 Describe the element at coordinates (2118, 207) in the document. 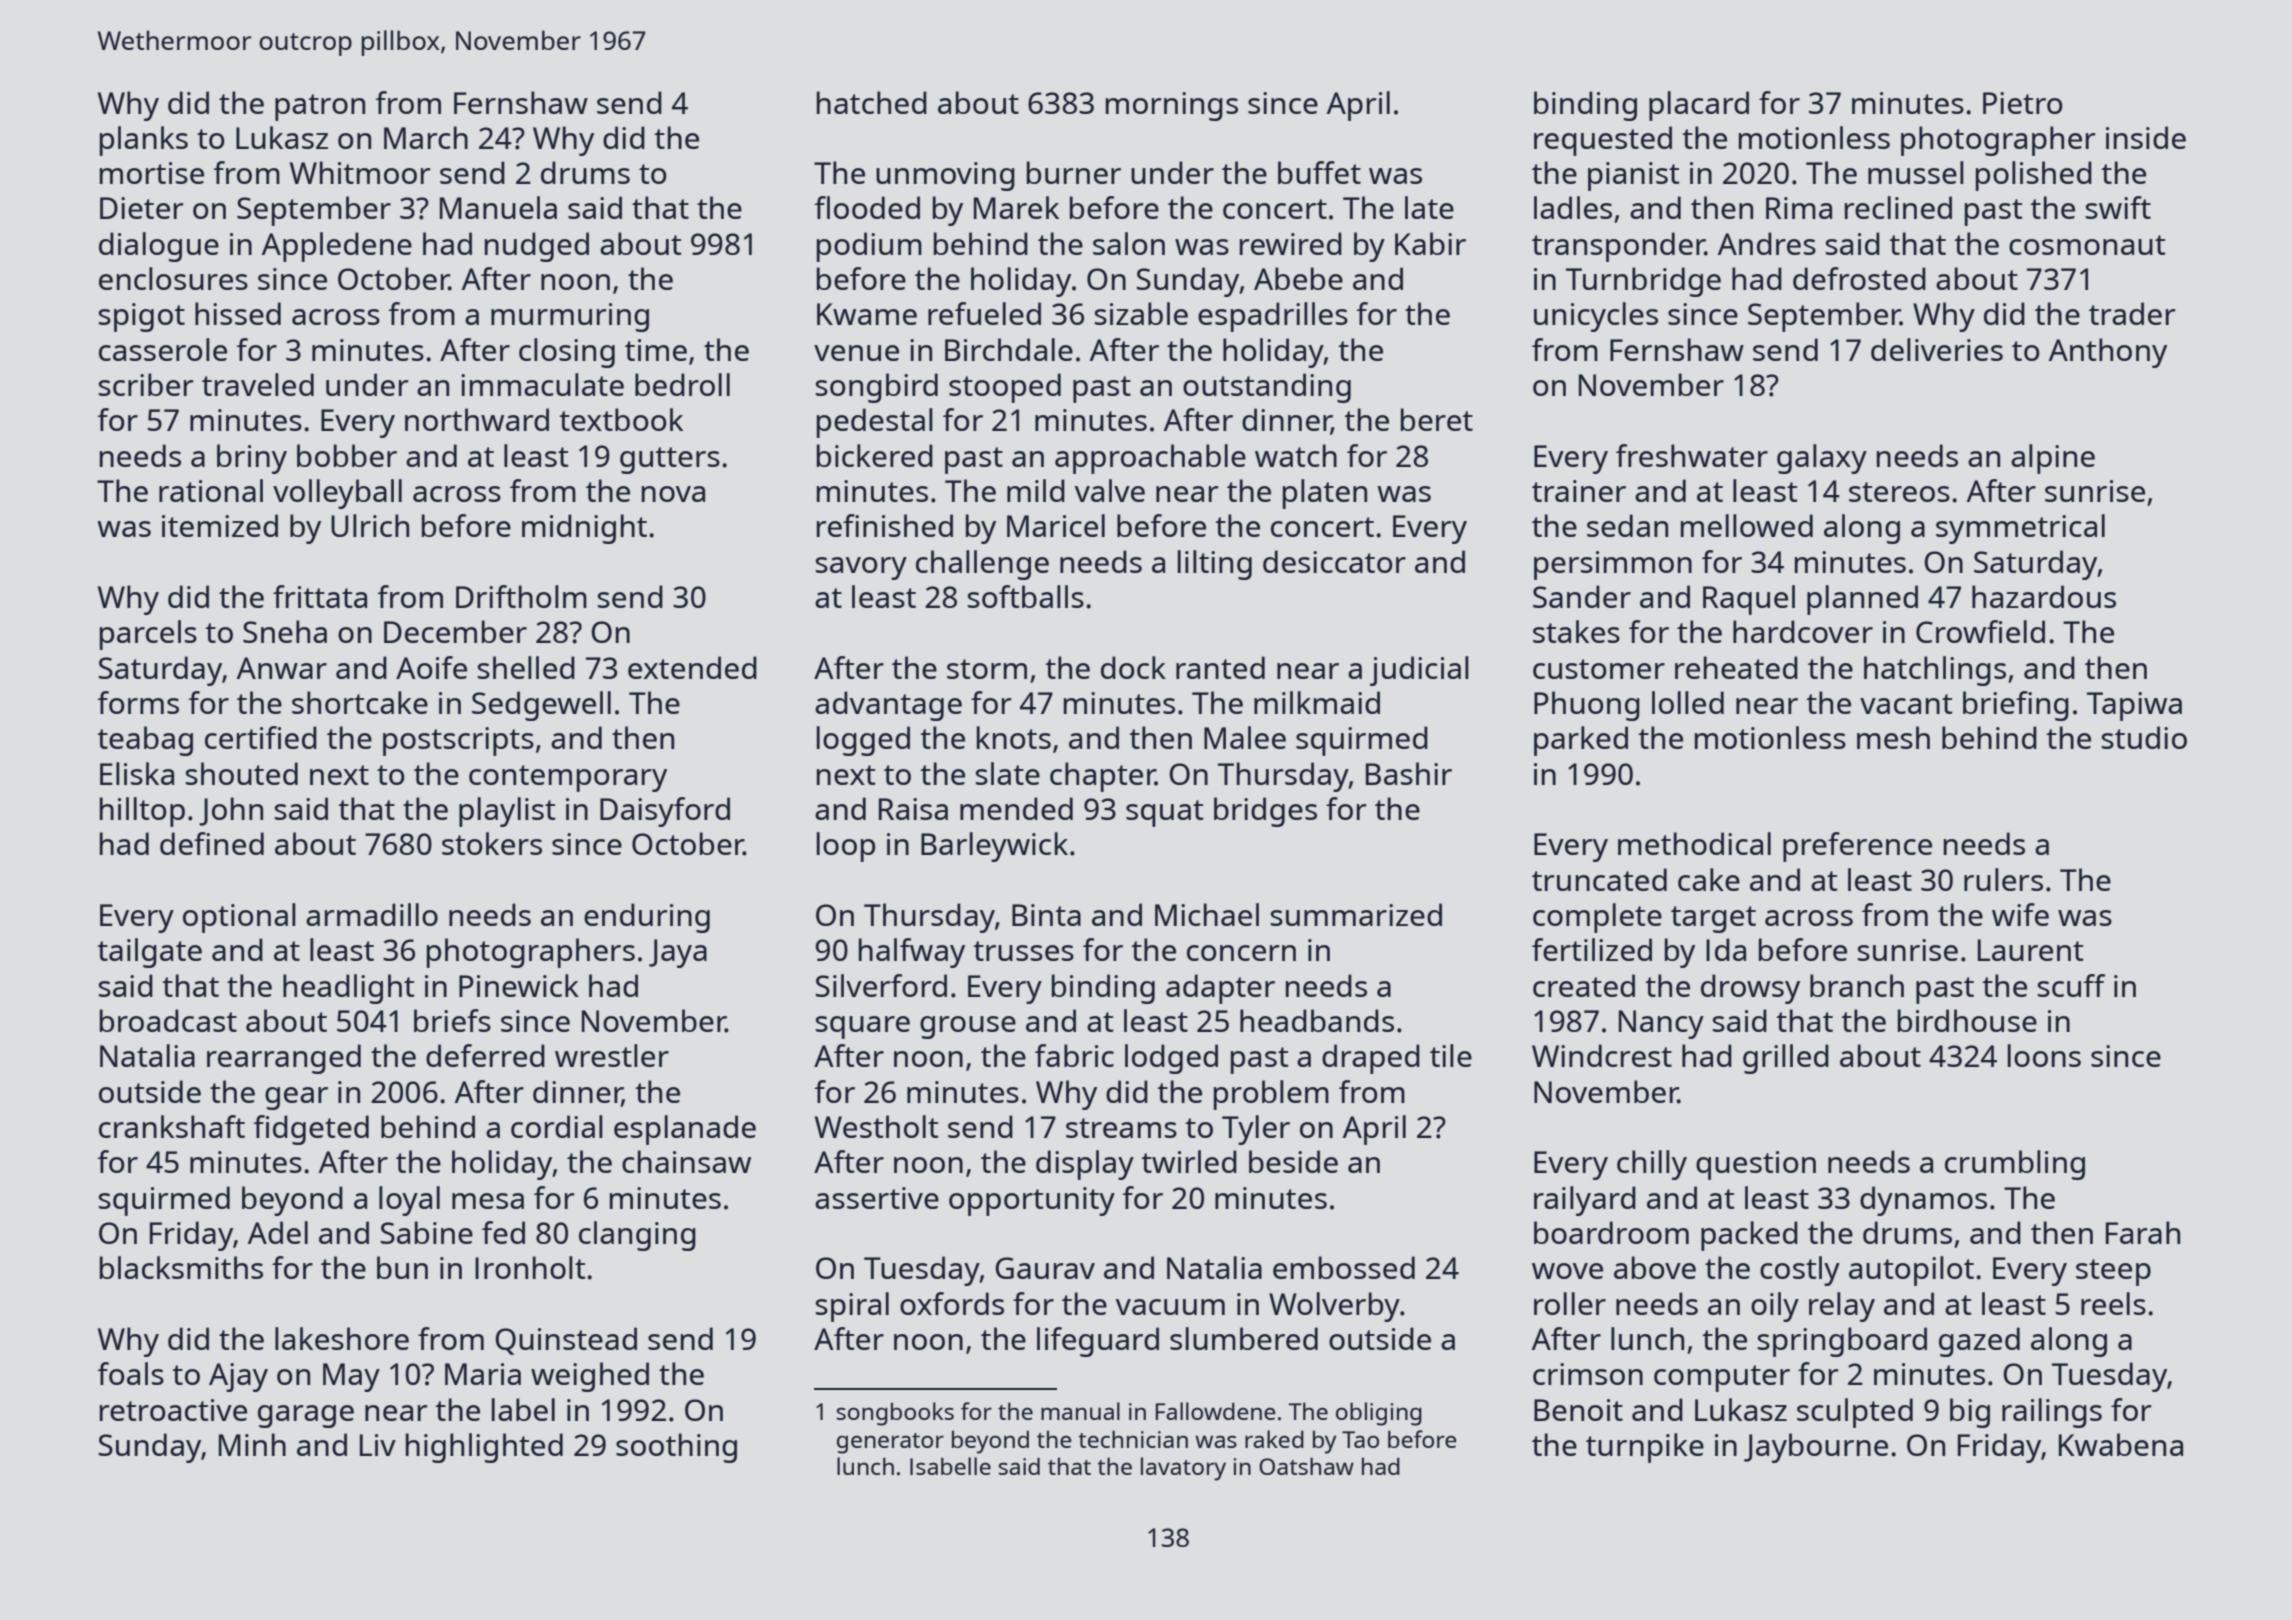

I see `swift` at that location.
